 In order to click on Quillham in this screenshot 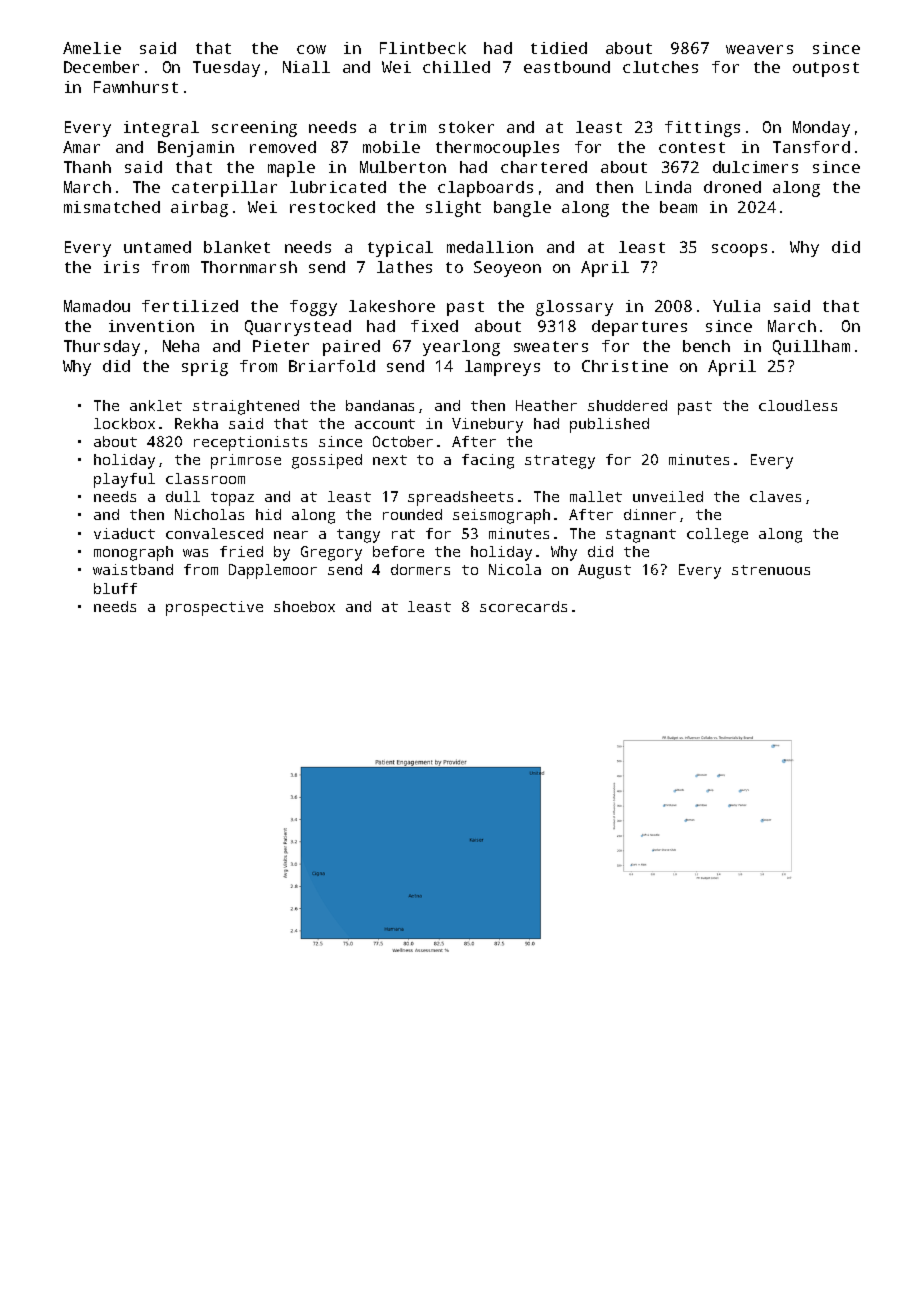, I will do `click(811, 347)`.
